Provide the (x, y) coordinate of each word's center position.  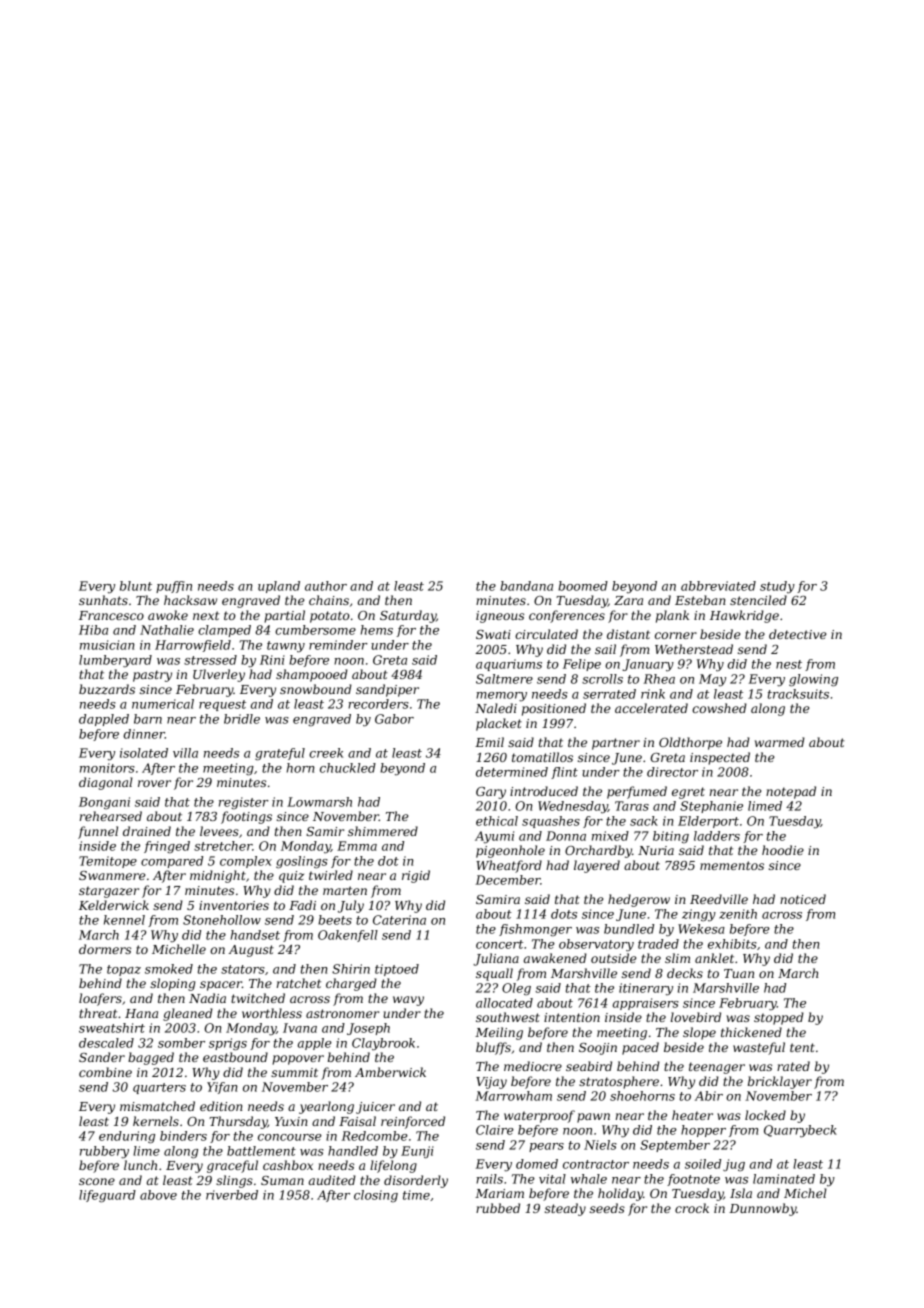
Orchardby (598, 851)
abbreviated (718, 586)
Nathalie (167, 630)
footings (246, 817)
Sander (102, 1057)
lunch (140, 1165)
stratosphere (619, 1082)
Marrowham (514, 1096)
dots (564, 914)
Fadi (302, 905)
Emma (357, 846)
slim (677, 958)
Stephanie (711, 807)
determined (512, 772)
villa (185, 753)
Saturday (408, 616)
